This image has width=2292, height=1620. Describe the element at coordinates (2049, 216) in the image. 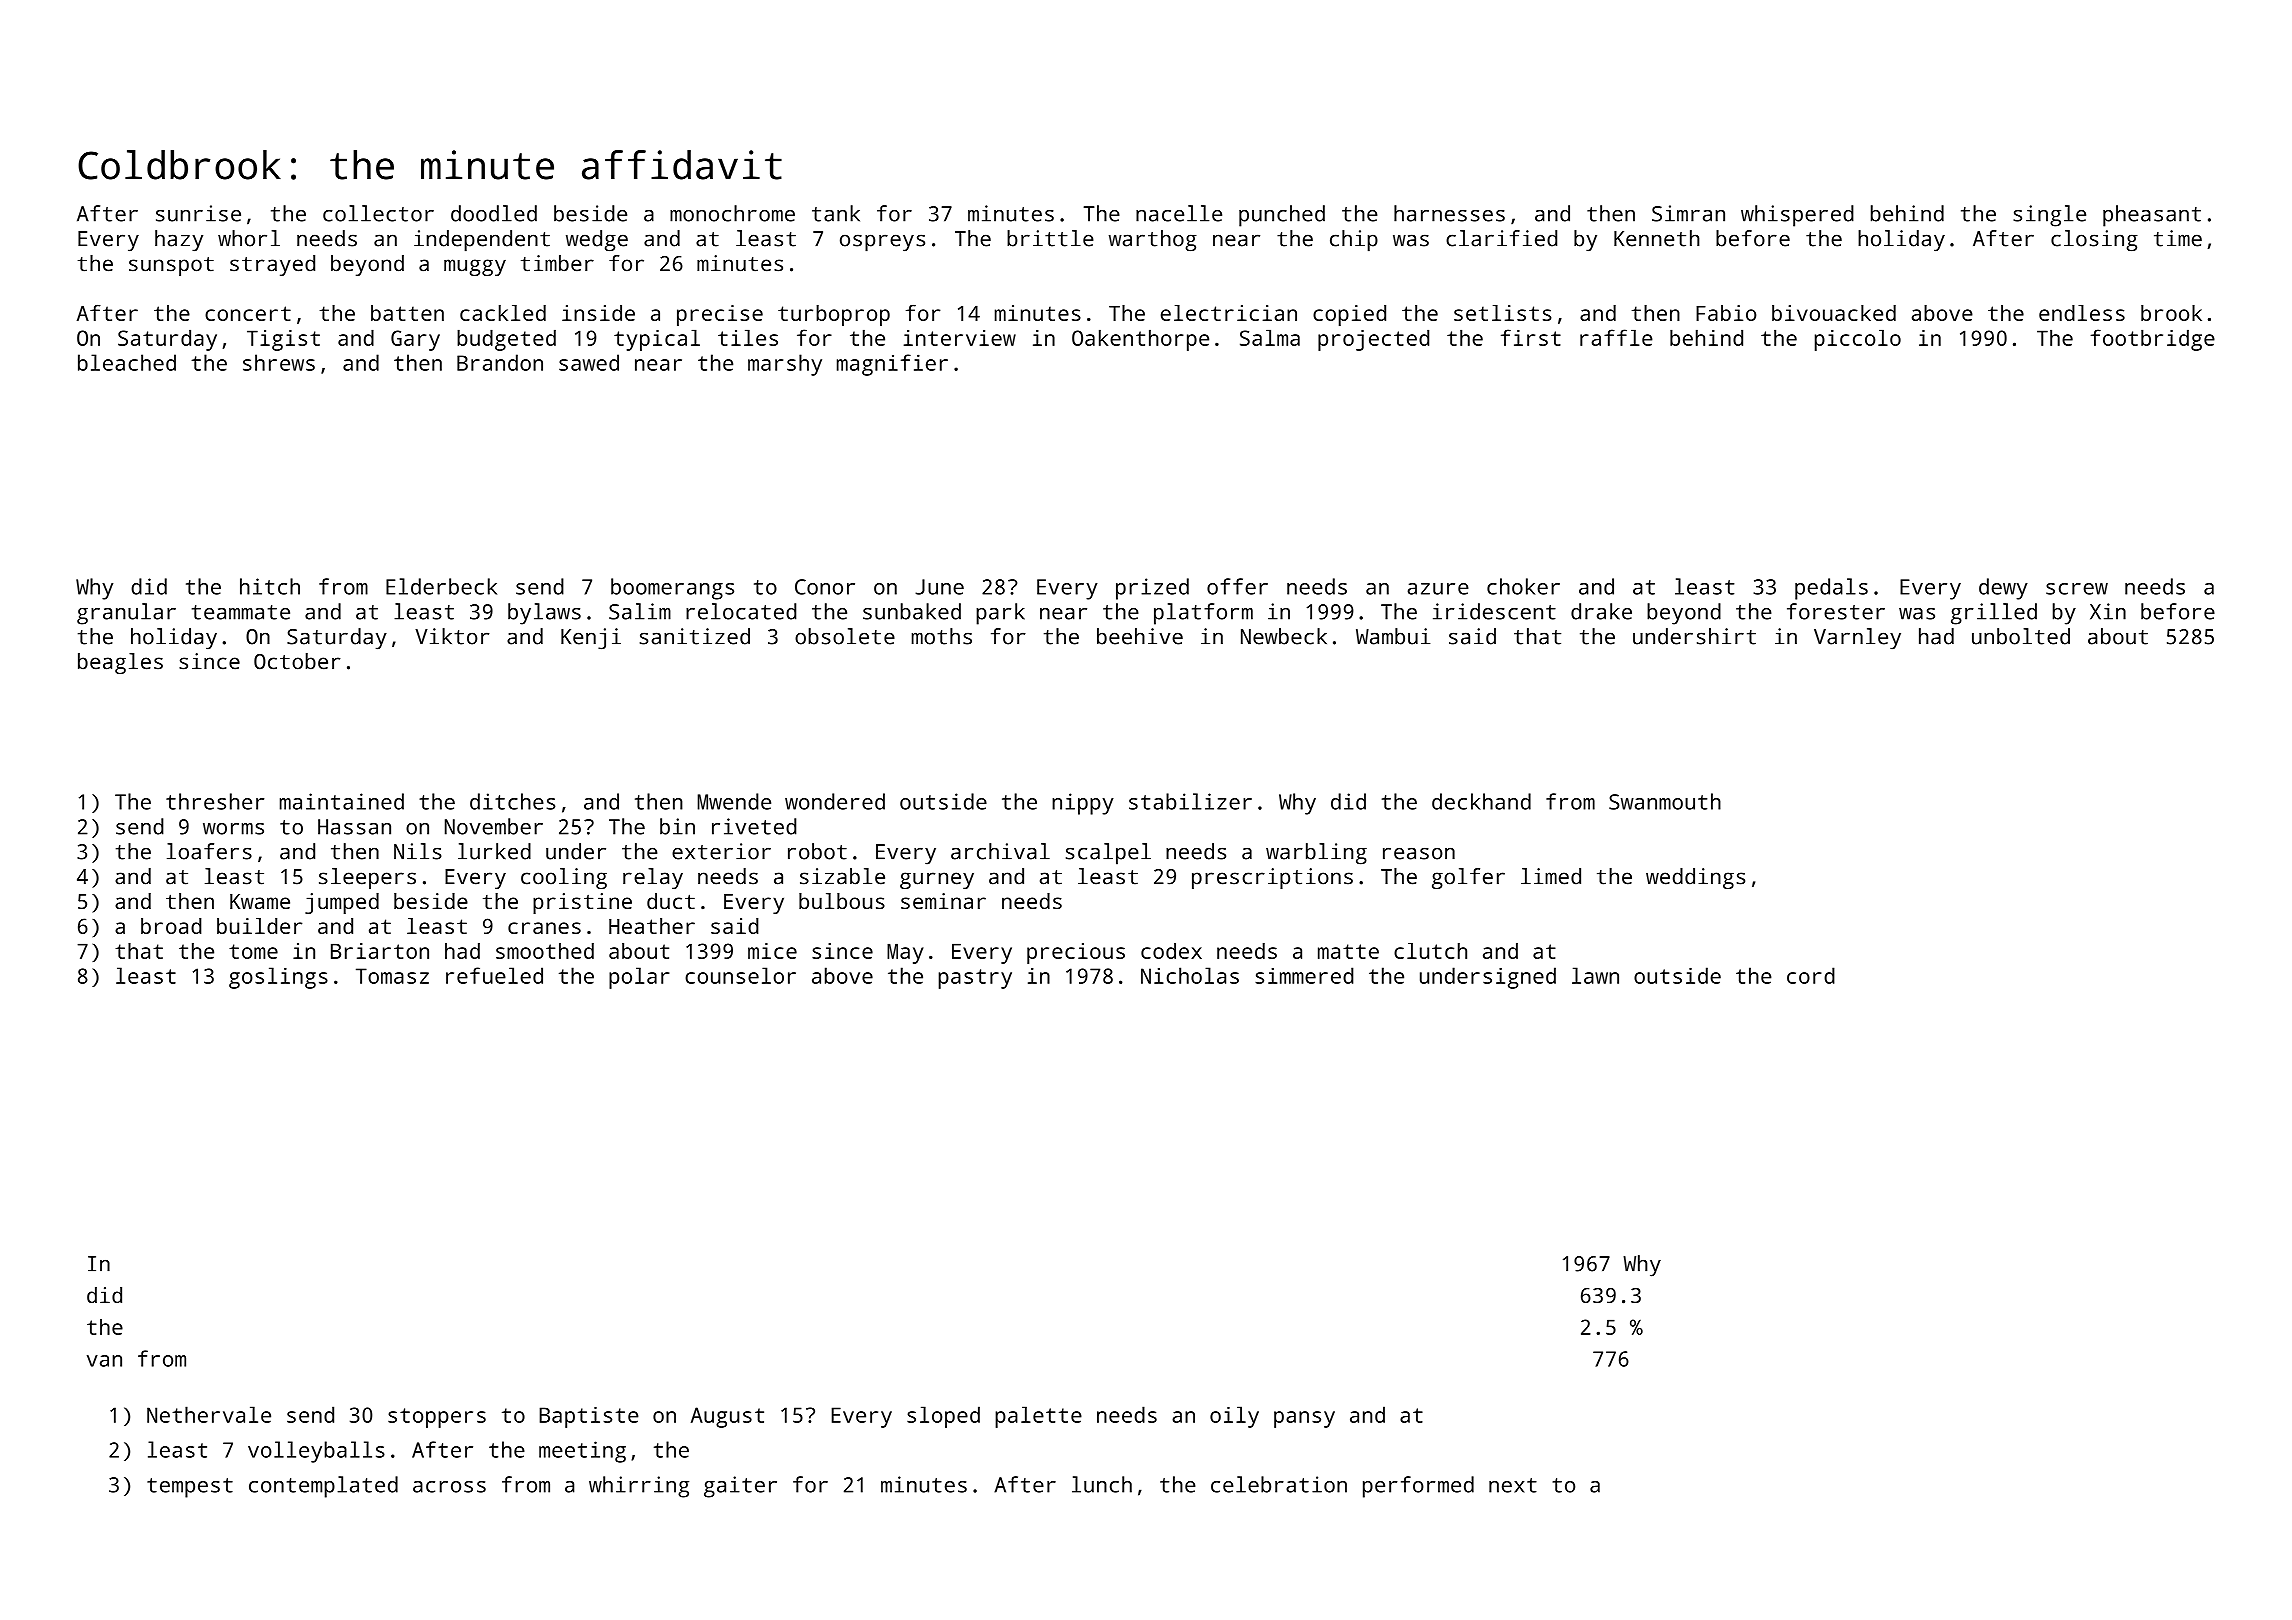

I see `single` at that location.
